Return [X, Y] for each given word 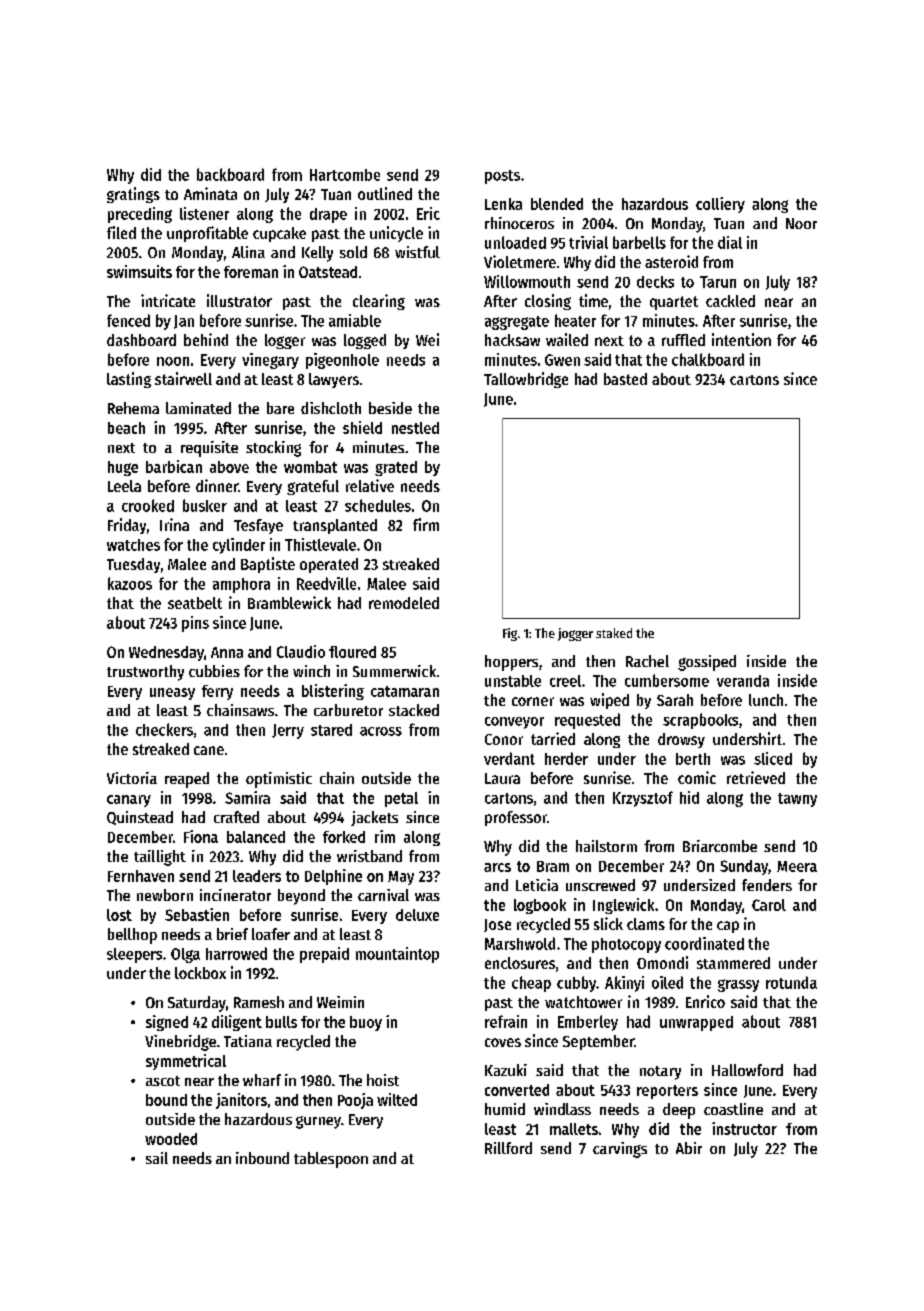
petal [401, 799]
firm [426, 524]
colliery [720, 205]
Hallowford [747, 1070]
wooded [171, 1139]
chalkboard [708, 359]
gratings [133, 195]
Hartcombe [345, 175]
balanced [256, 837]
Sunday [744, 867]
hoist [383, 1080]
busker [205, 505]
